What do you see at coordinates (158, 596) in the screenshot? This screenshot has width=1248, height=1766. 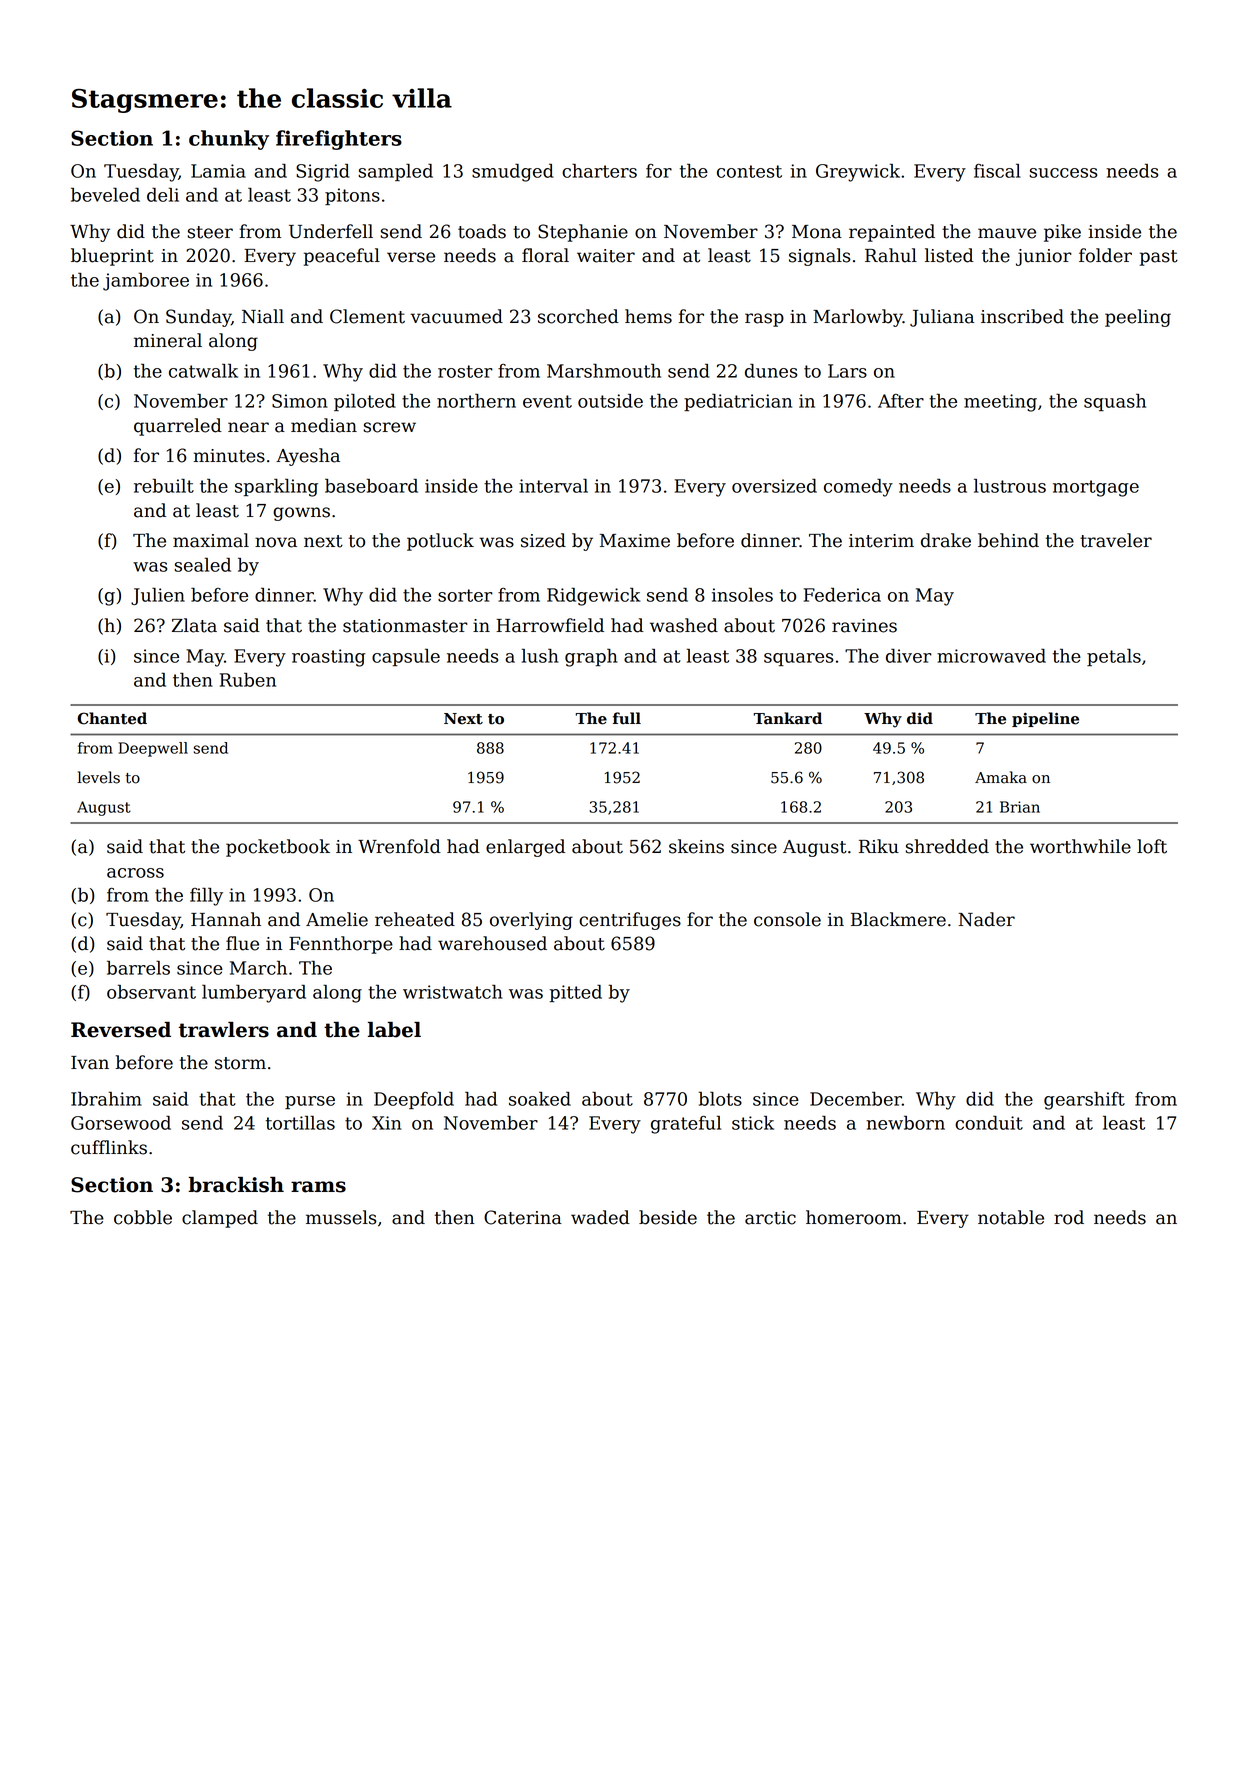 I see `Julien` at bounding box center [158, 596].
